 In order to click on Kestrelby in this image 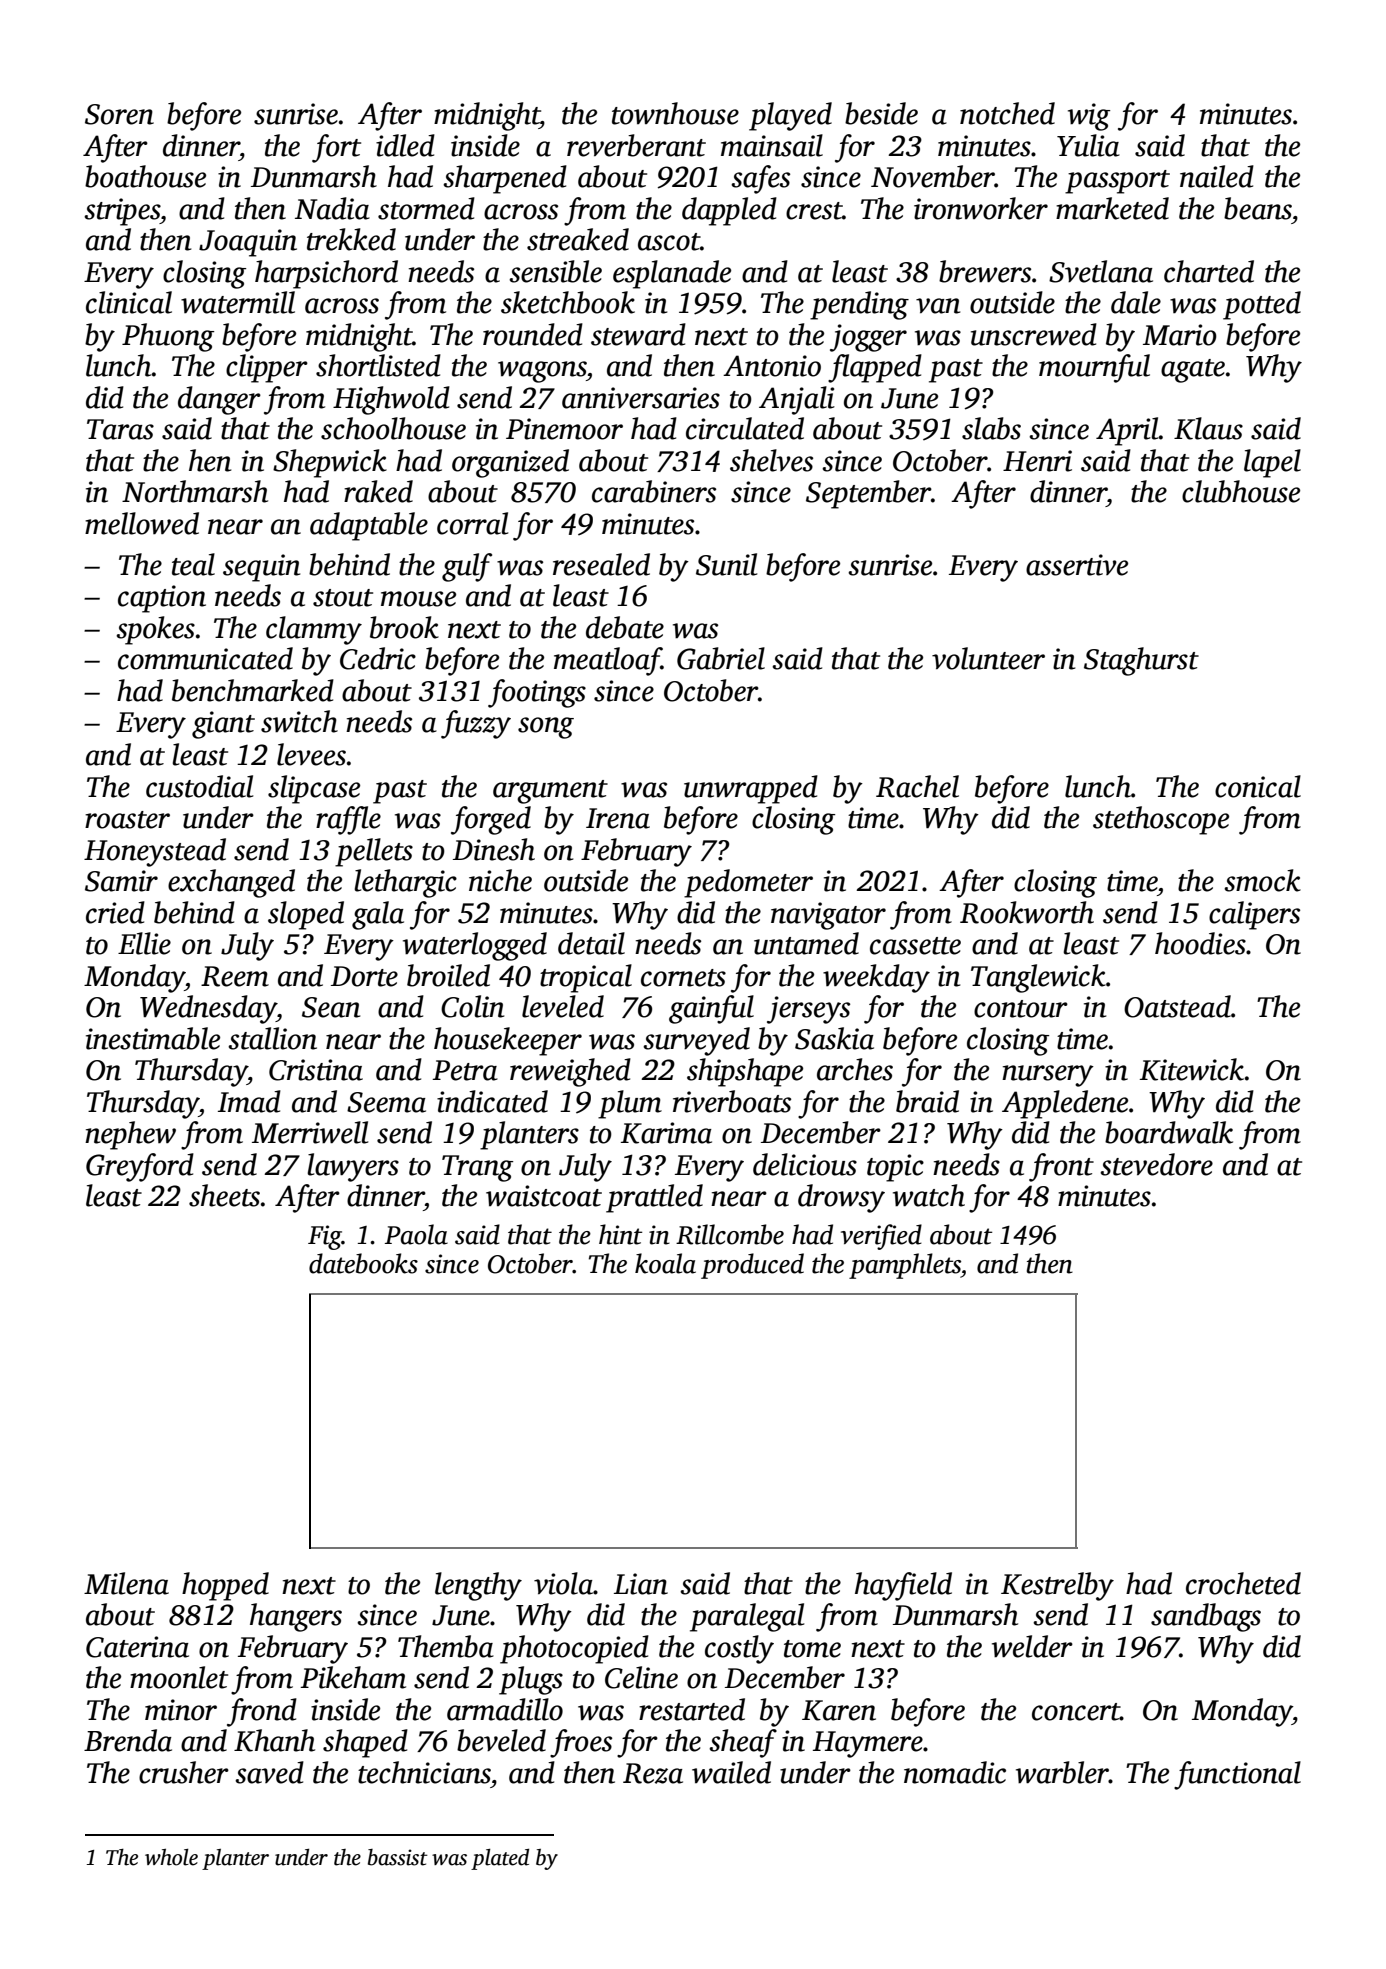, I will do `click(1057, 1586)`.
